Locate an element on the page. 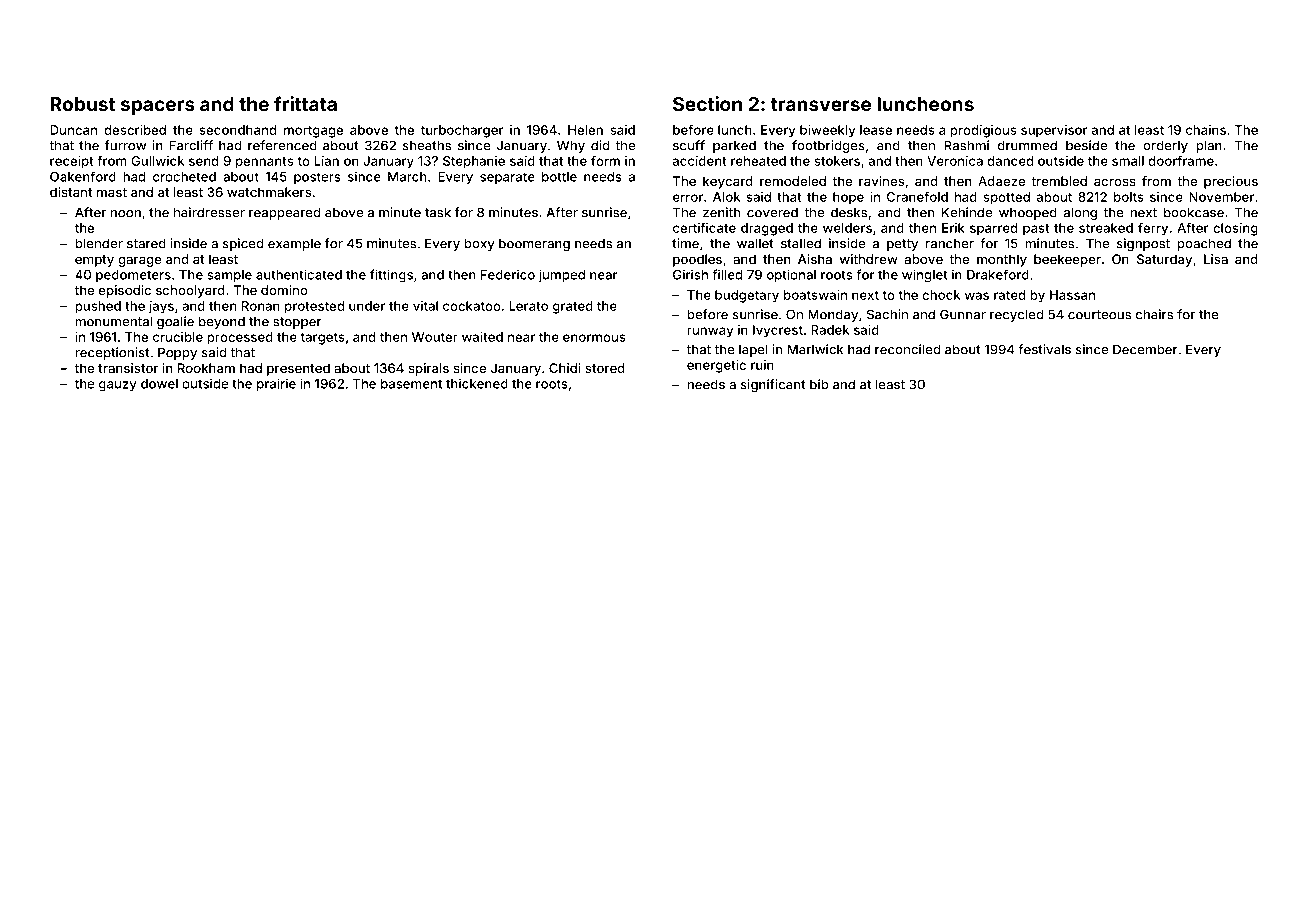 The image size is (1308, 924). Hassan is located at coordinates (1072, 295).
